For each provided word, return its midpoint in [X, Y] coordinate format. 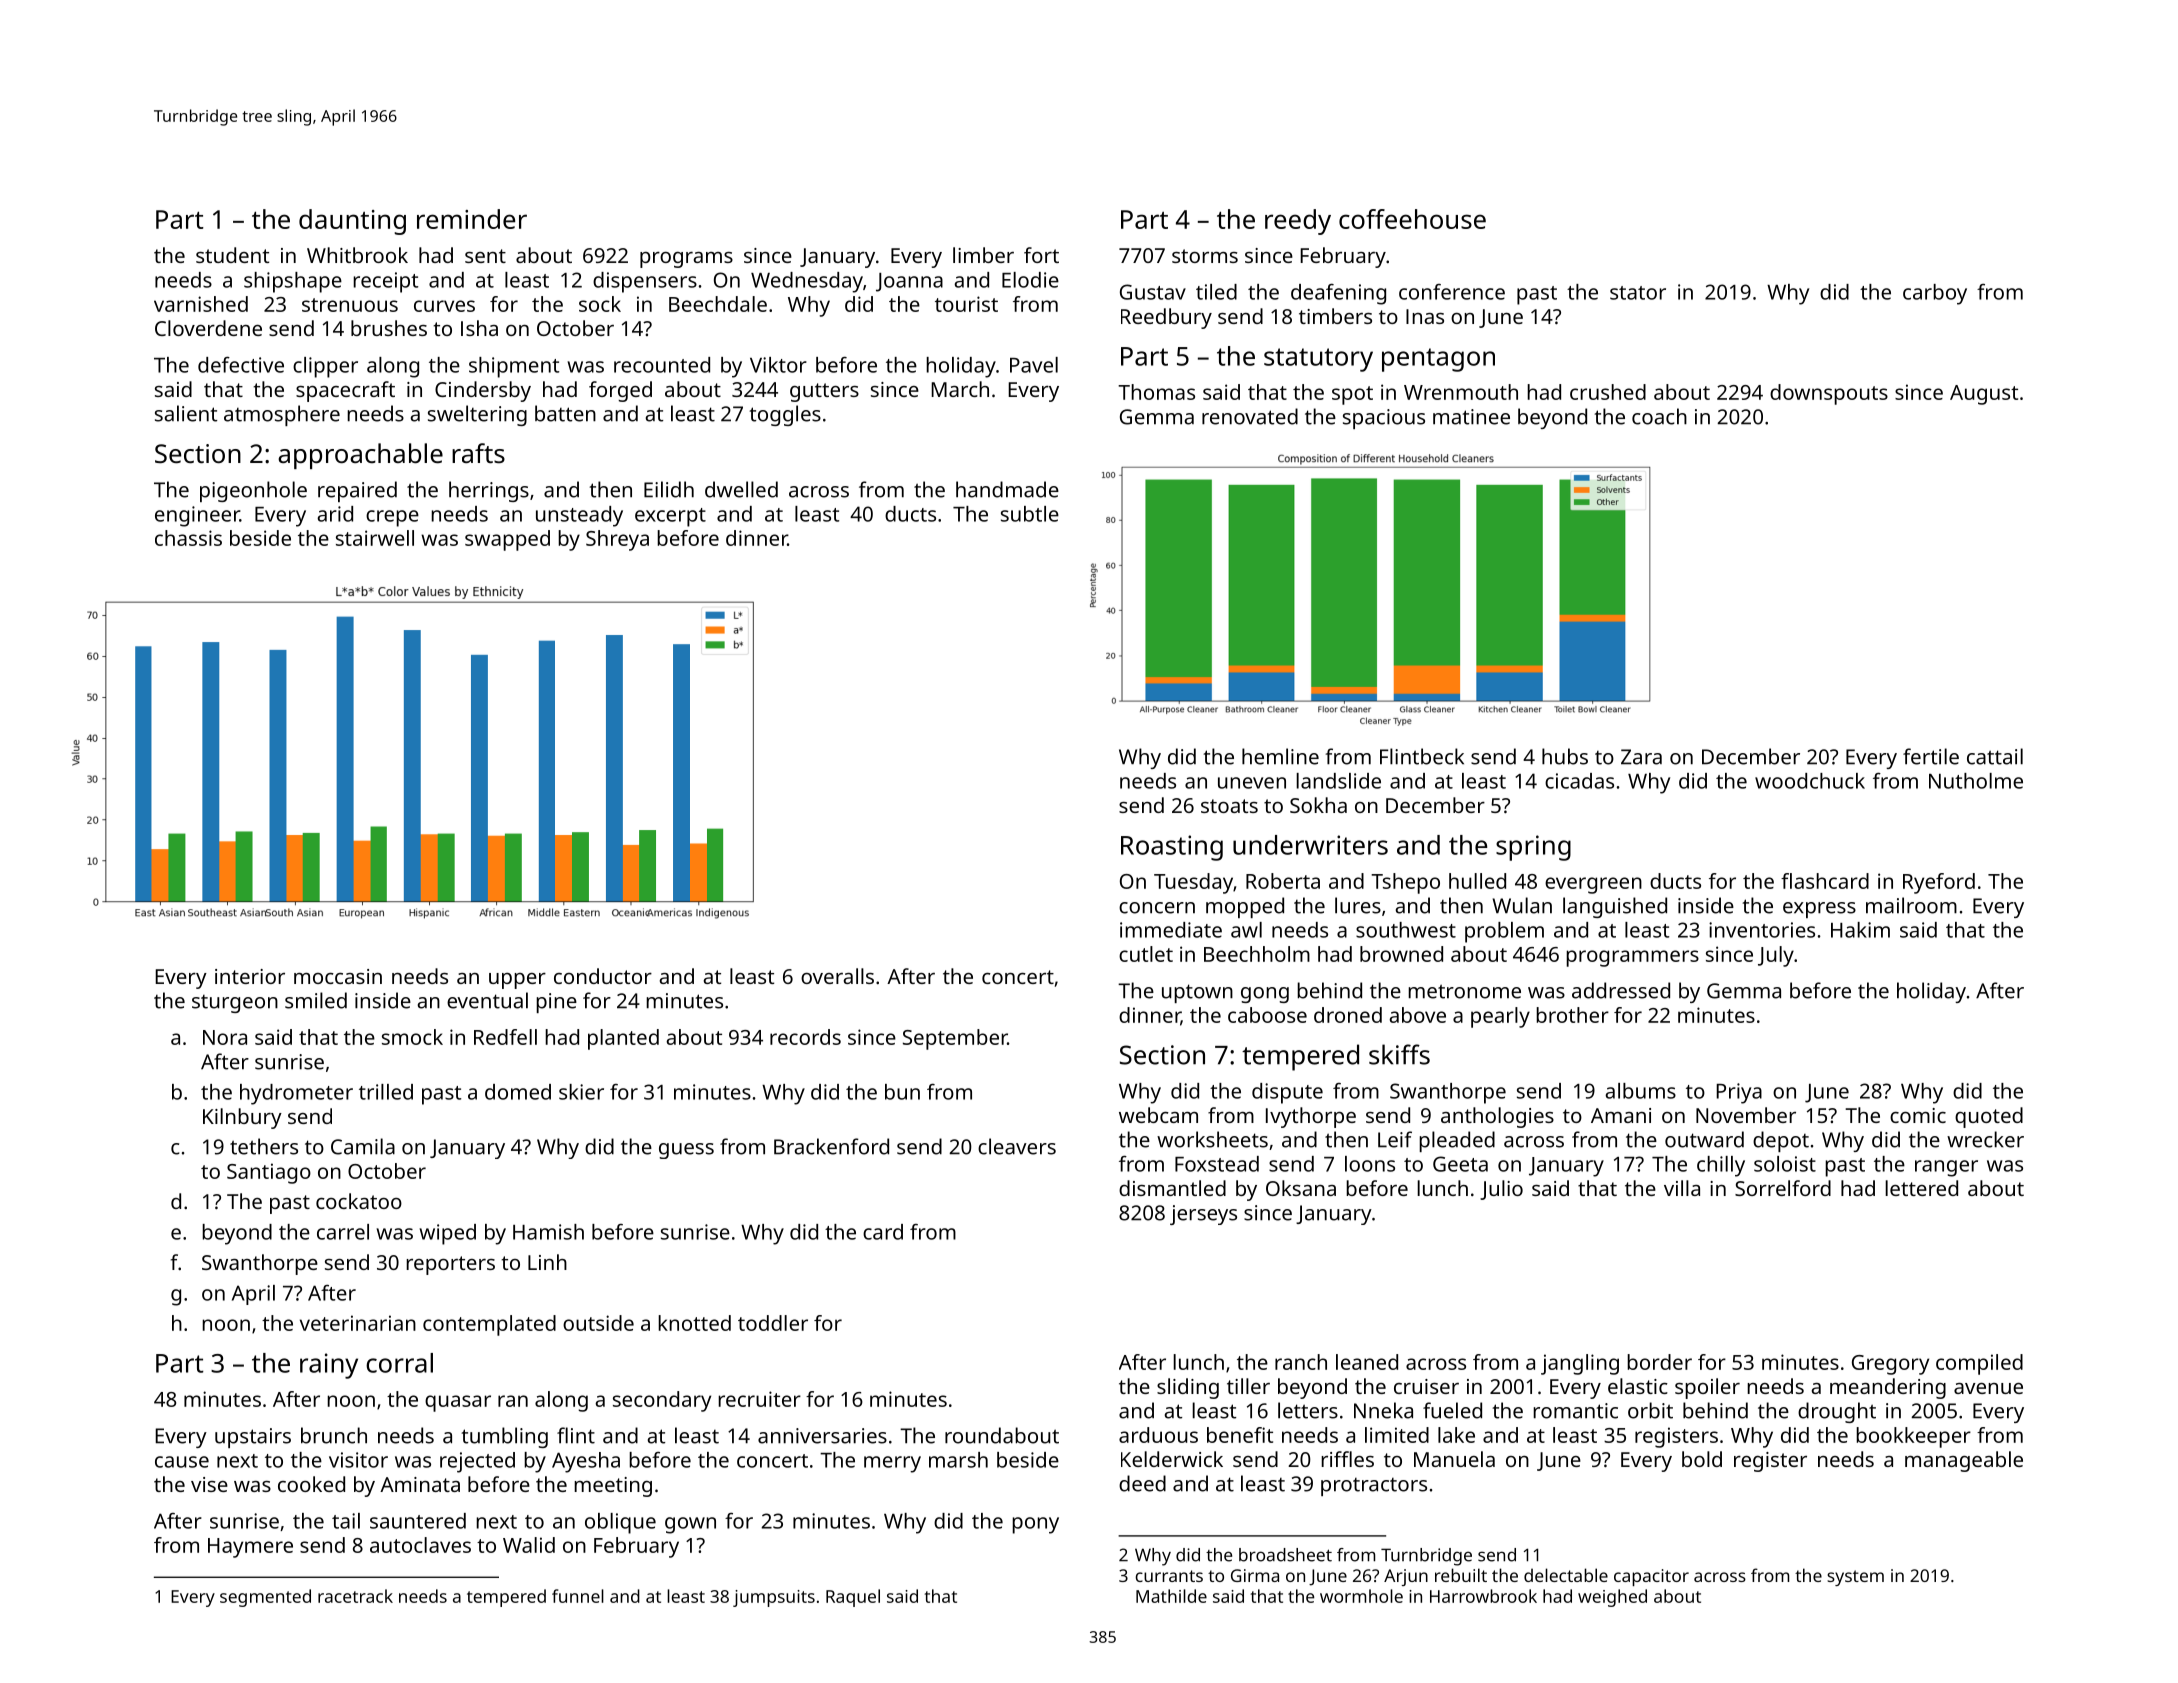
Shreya [617, 540]
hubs [1565, 756]
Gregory [1890, 1365]
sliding [1188, 1388]
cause [182, 1462]
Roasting [1172, 848]
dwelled [741, 489]
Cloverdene [208, 328]
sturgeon [235, 1004]
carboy [1935, 294]
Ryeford [1939, 883]
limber [983, 255]
